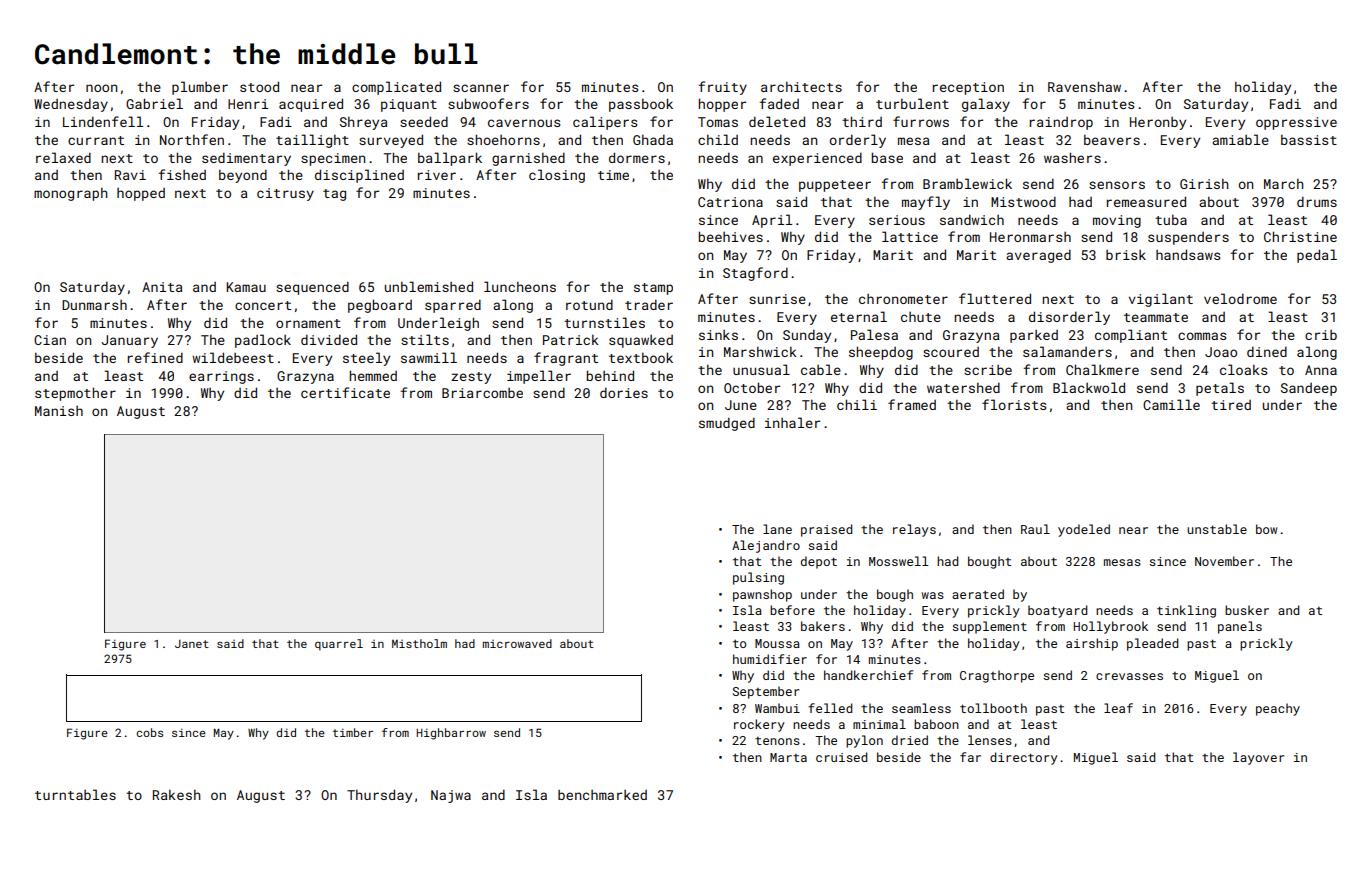  I want to click on timber, so click(353, 732).
